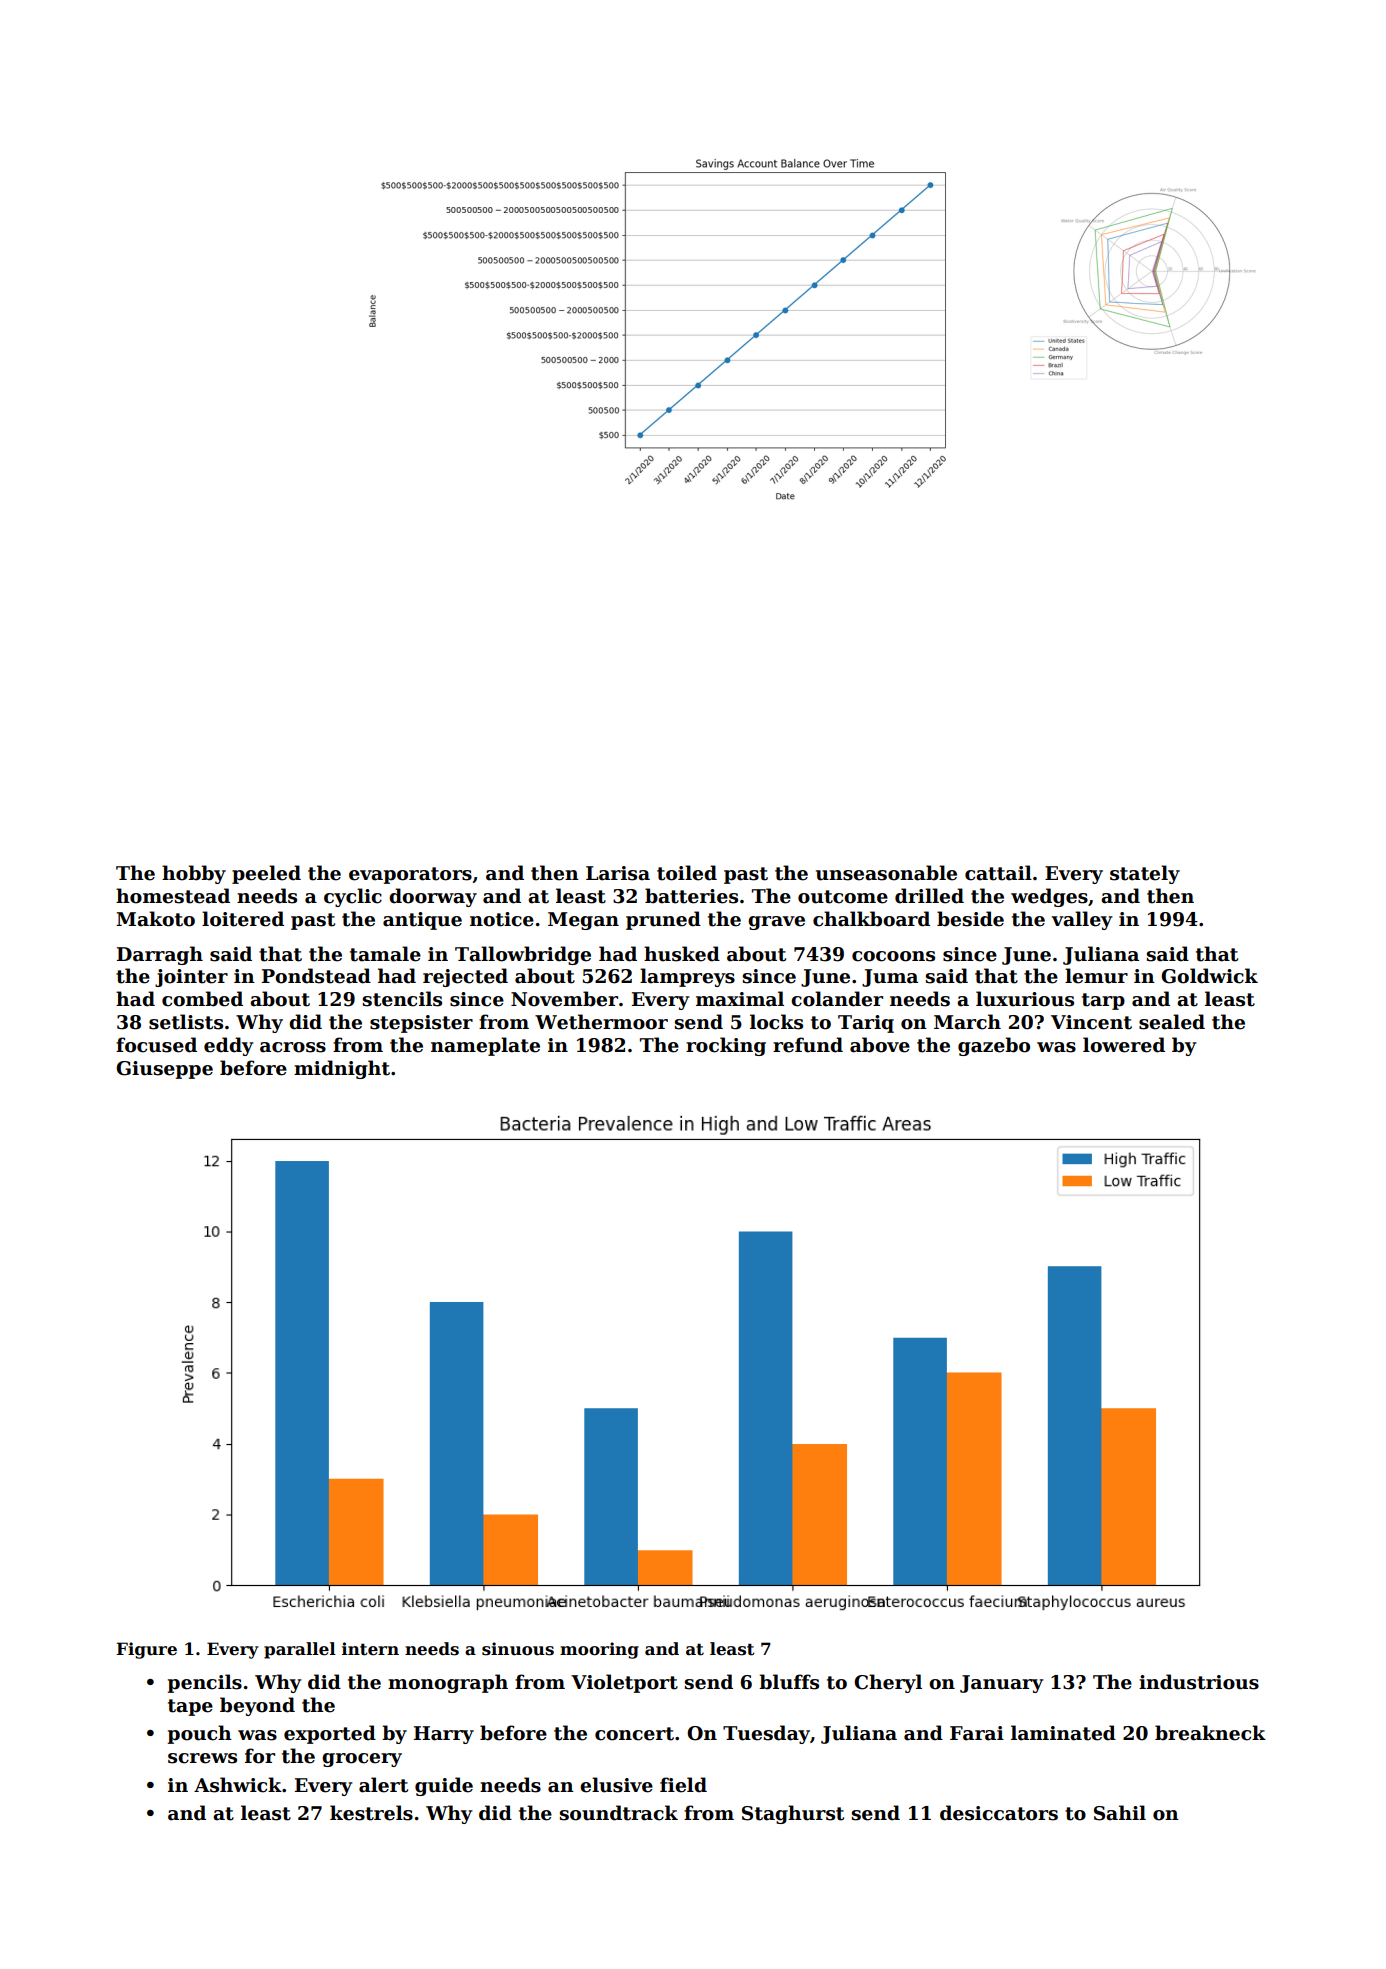 The height and width of the screenshot is (1969, 1386). What do you see at coordinates (202, 1758) in the screenshot?
I see `screws` at bounding box center [202, 1758].
